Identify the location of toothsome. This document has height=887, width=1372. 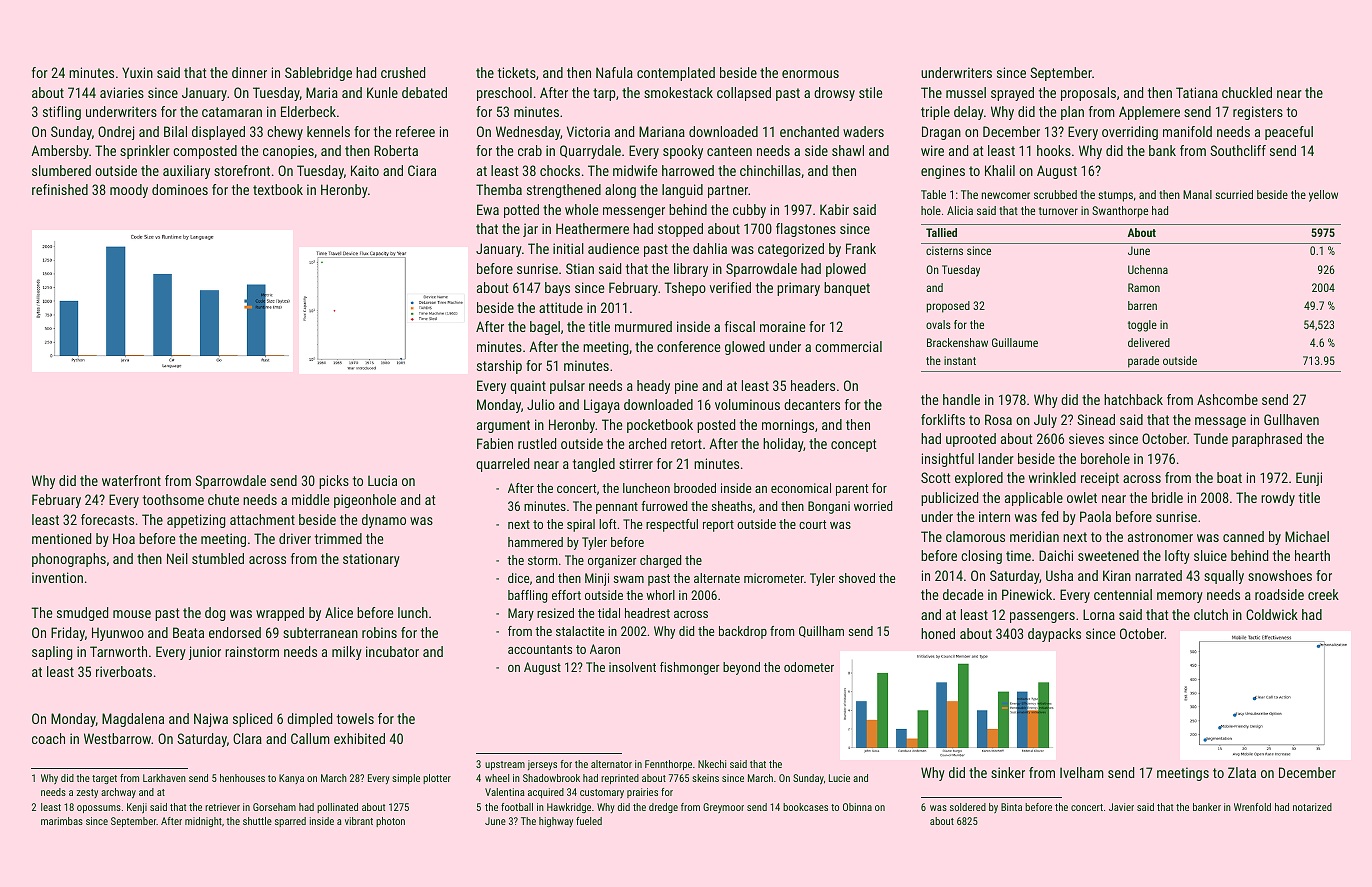
(173, 499).
